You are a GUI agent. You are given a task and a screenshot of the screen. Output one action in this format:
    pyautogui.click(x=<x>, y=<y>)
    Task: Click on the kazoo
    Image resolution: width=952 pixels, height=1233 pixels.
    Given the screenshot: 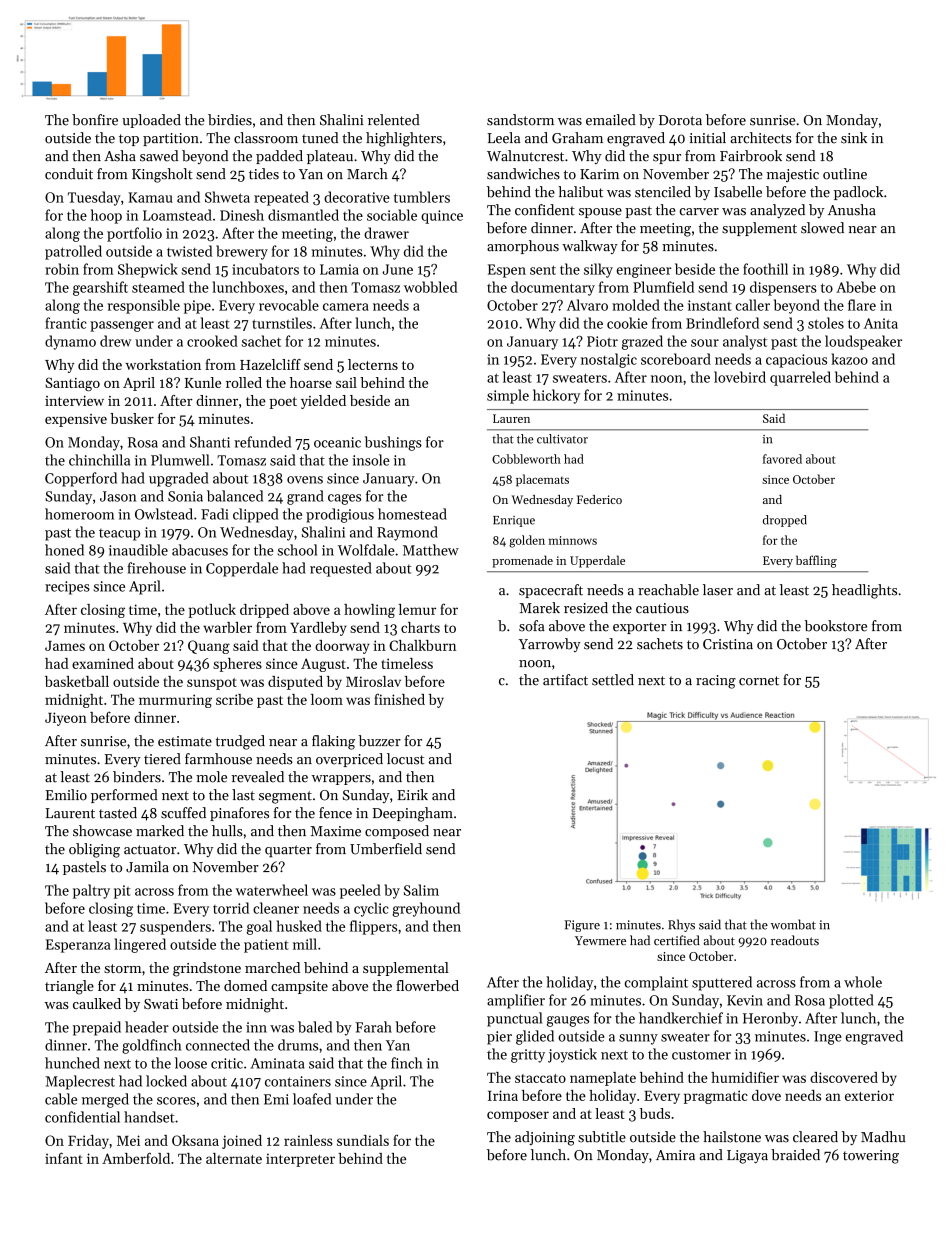 What is the action you would take?
    pyautogui.click(x=849, y=359)
